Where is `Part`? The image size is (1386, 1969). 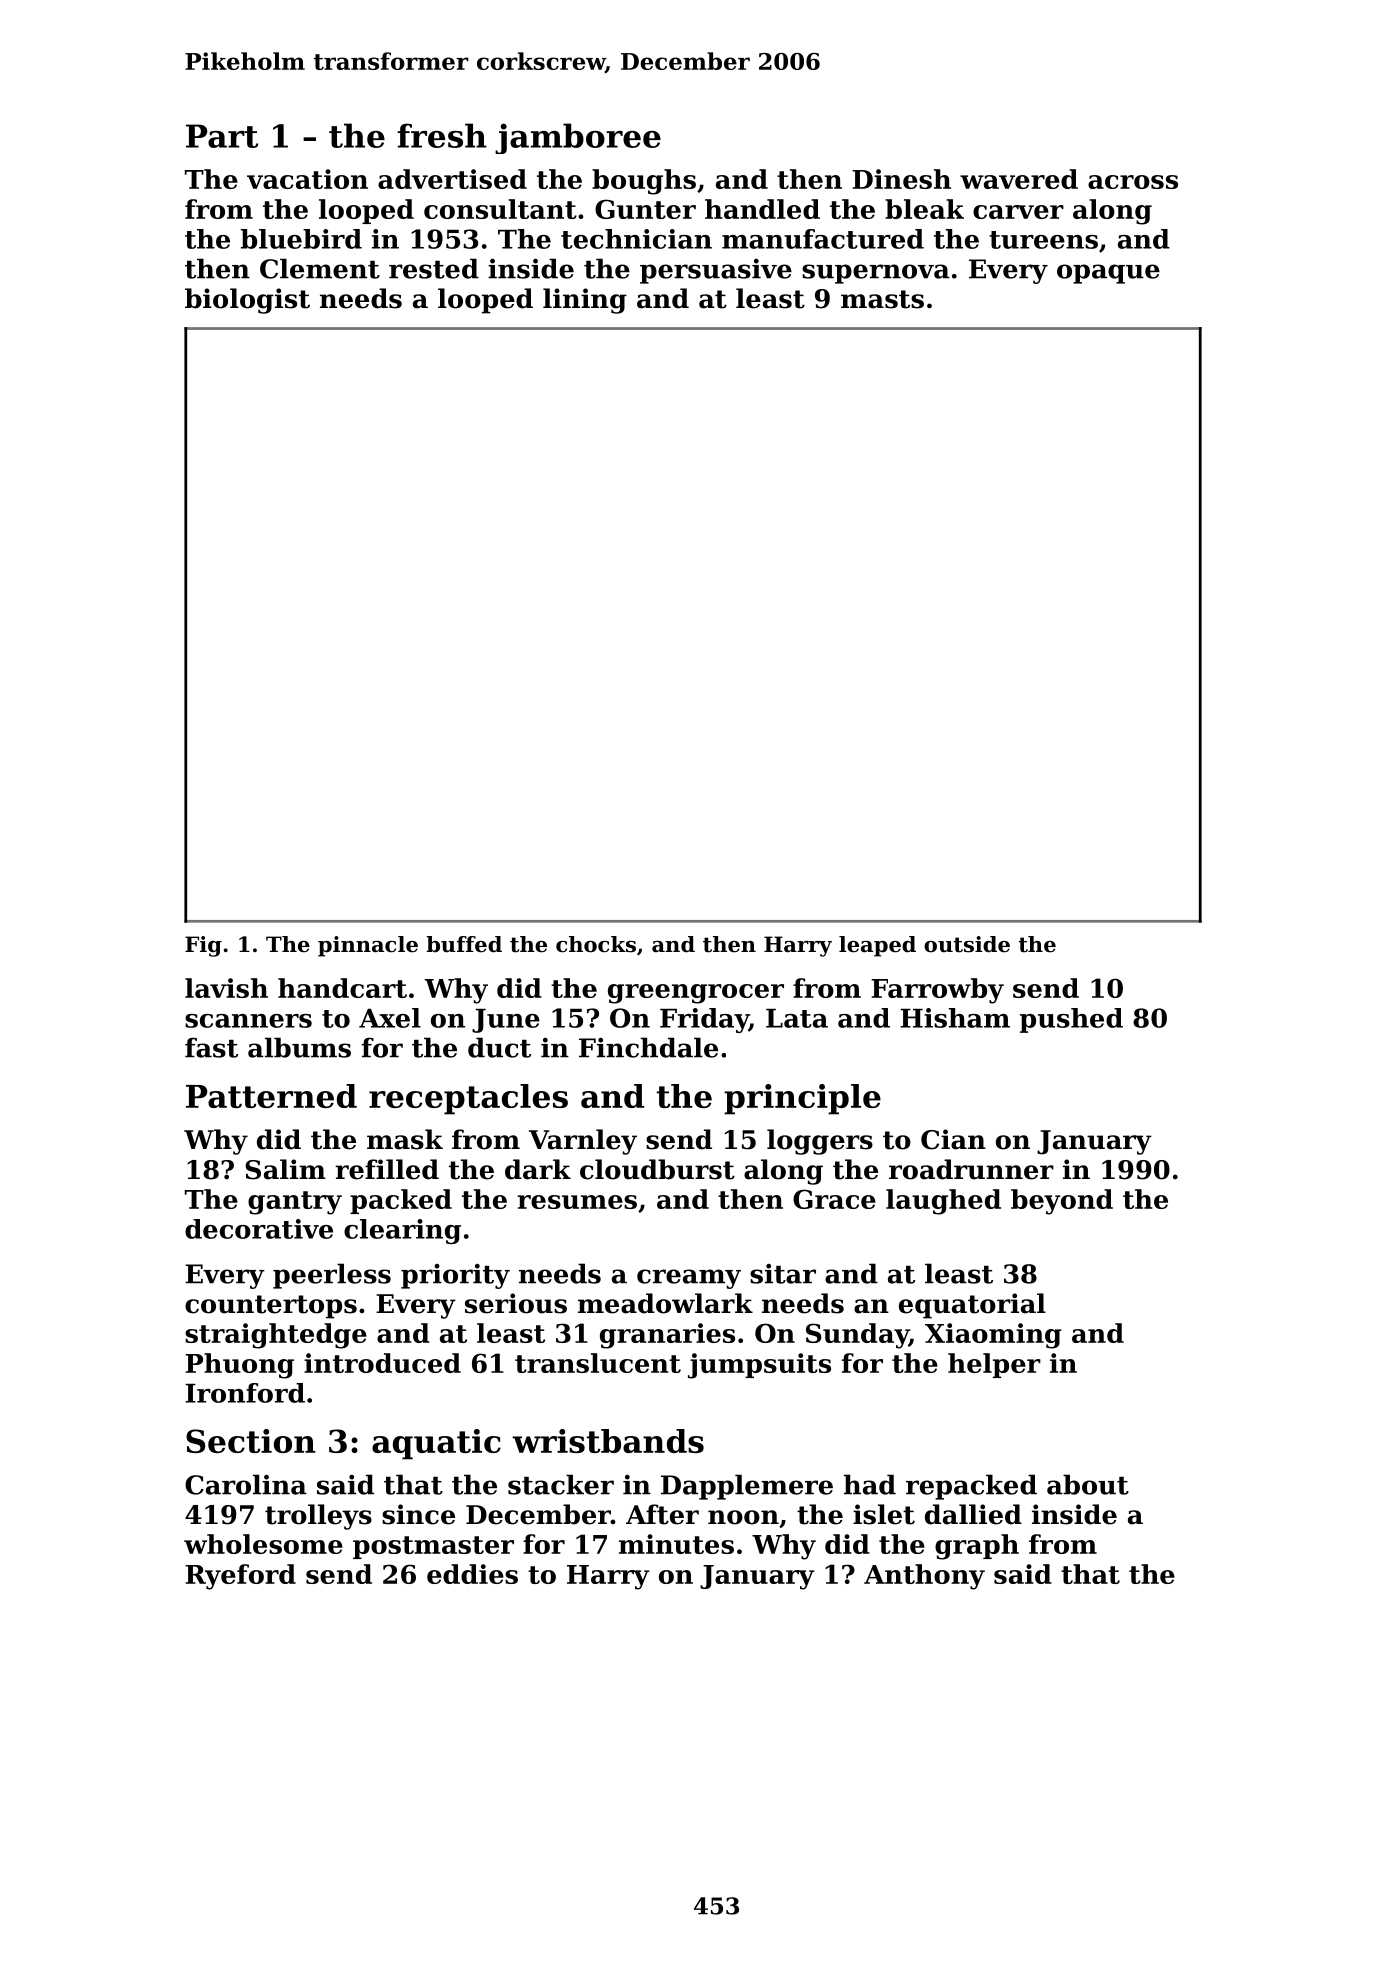 Part is located at coordinates (222, 136).
